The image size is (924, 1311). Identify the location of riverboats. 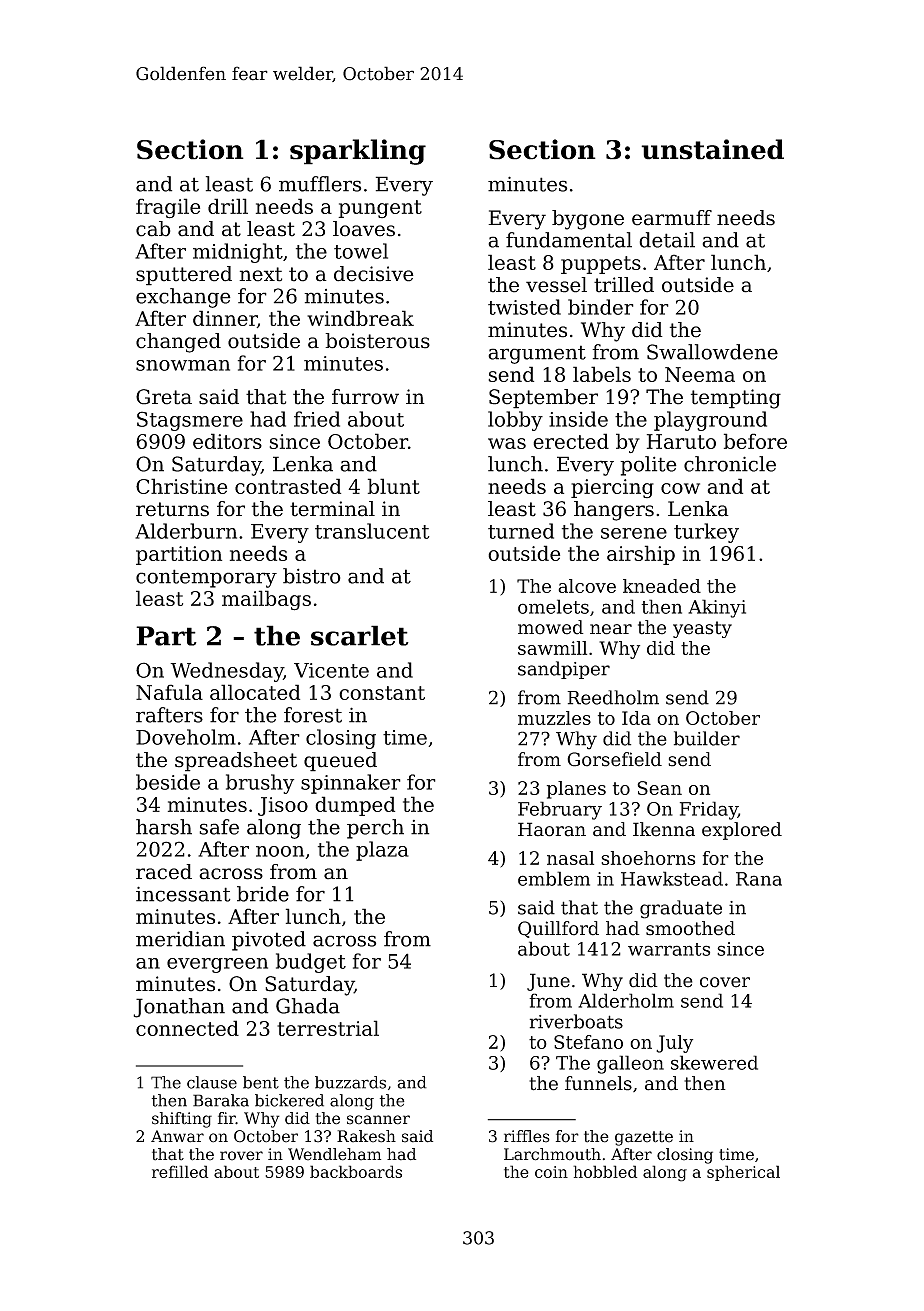
(576, 1021).
